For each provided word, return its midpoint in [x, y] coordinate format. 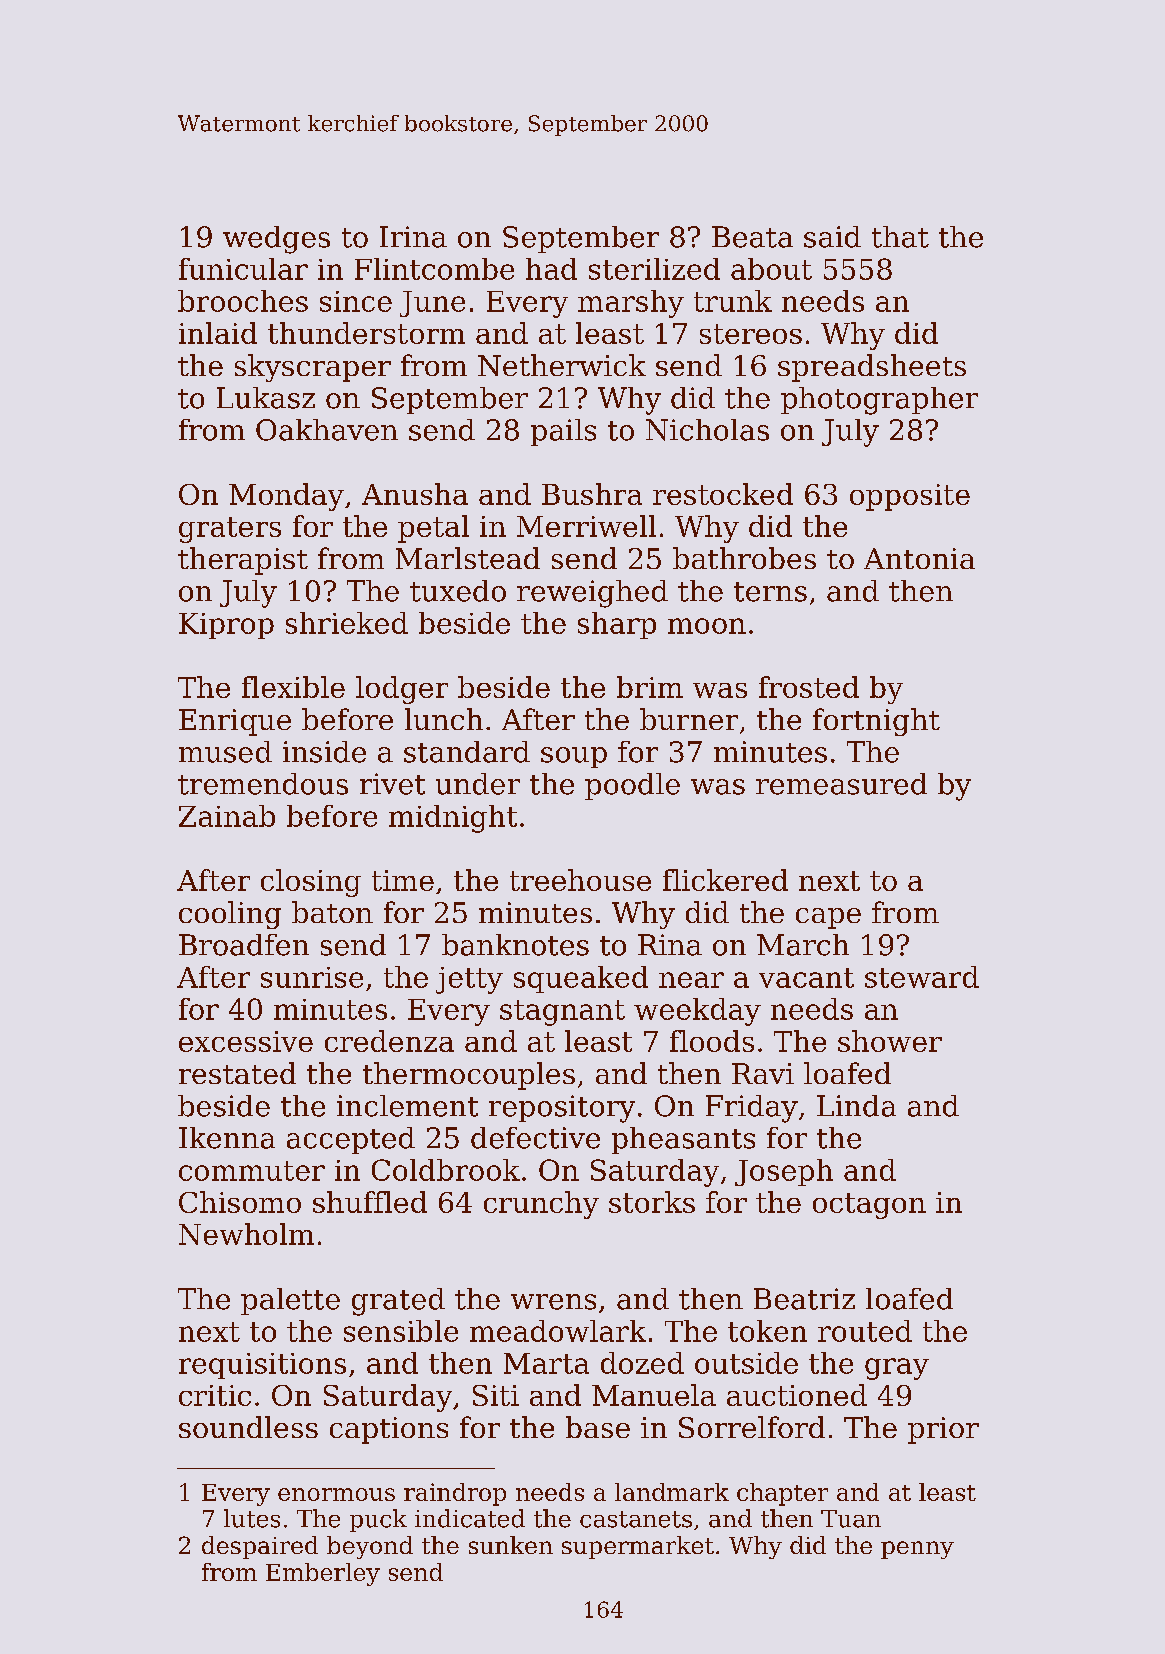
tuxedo [458, 591]
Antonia [919, 558]
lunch [444, 719]
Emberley [323, 1574]
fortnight [876, 722]
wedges [276, 240]
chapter [782, 1494]
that [900, 237]
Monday [286, 497]
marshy [631, 304]
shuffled [370, 1202]
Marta [546, 1363]
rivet [392, 784]
